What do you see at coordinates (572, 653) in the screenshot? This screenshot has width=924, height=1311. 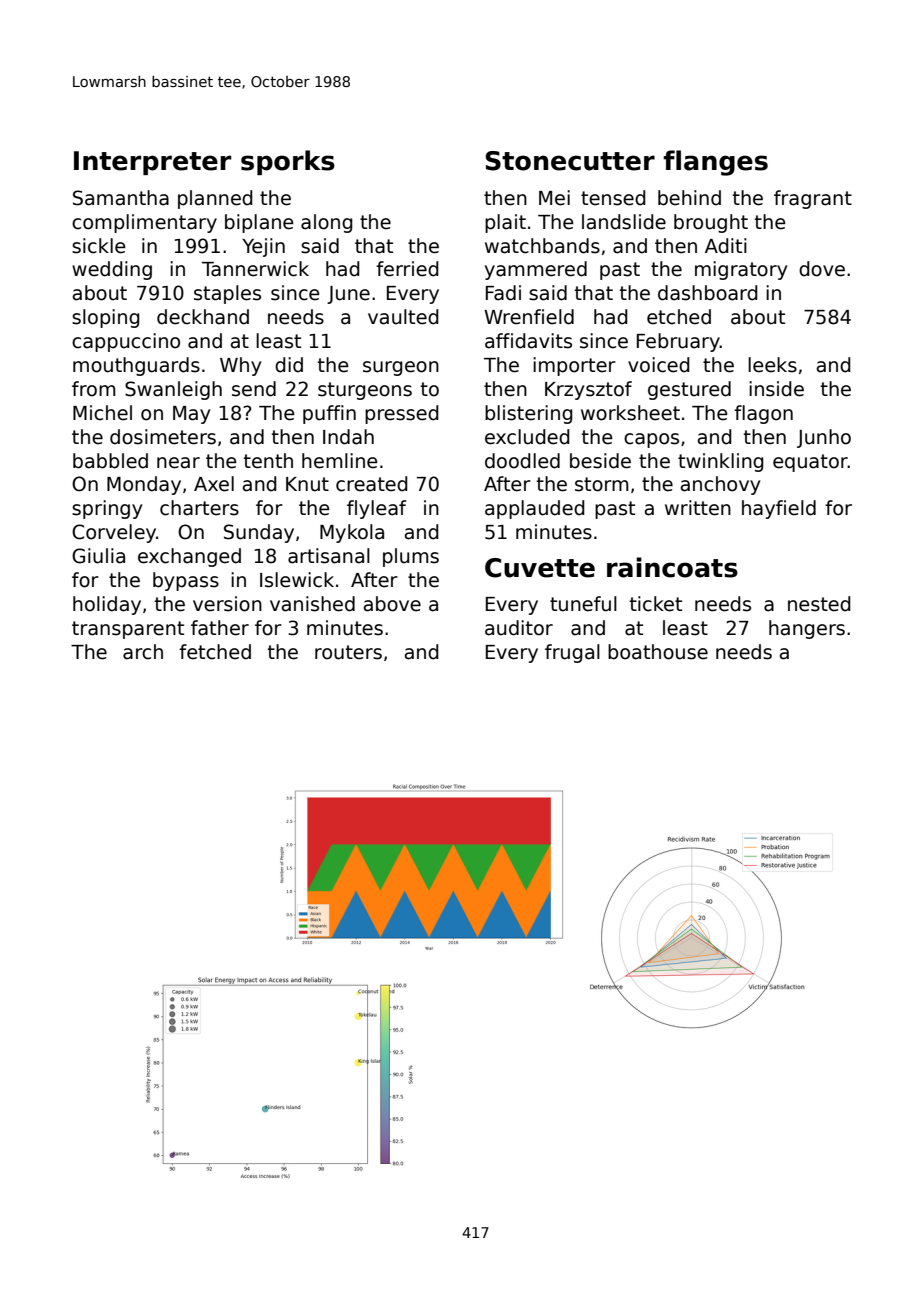 I see `frugal` at bounding box center [572, 653].
